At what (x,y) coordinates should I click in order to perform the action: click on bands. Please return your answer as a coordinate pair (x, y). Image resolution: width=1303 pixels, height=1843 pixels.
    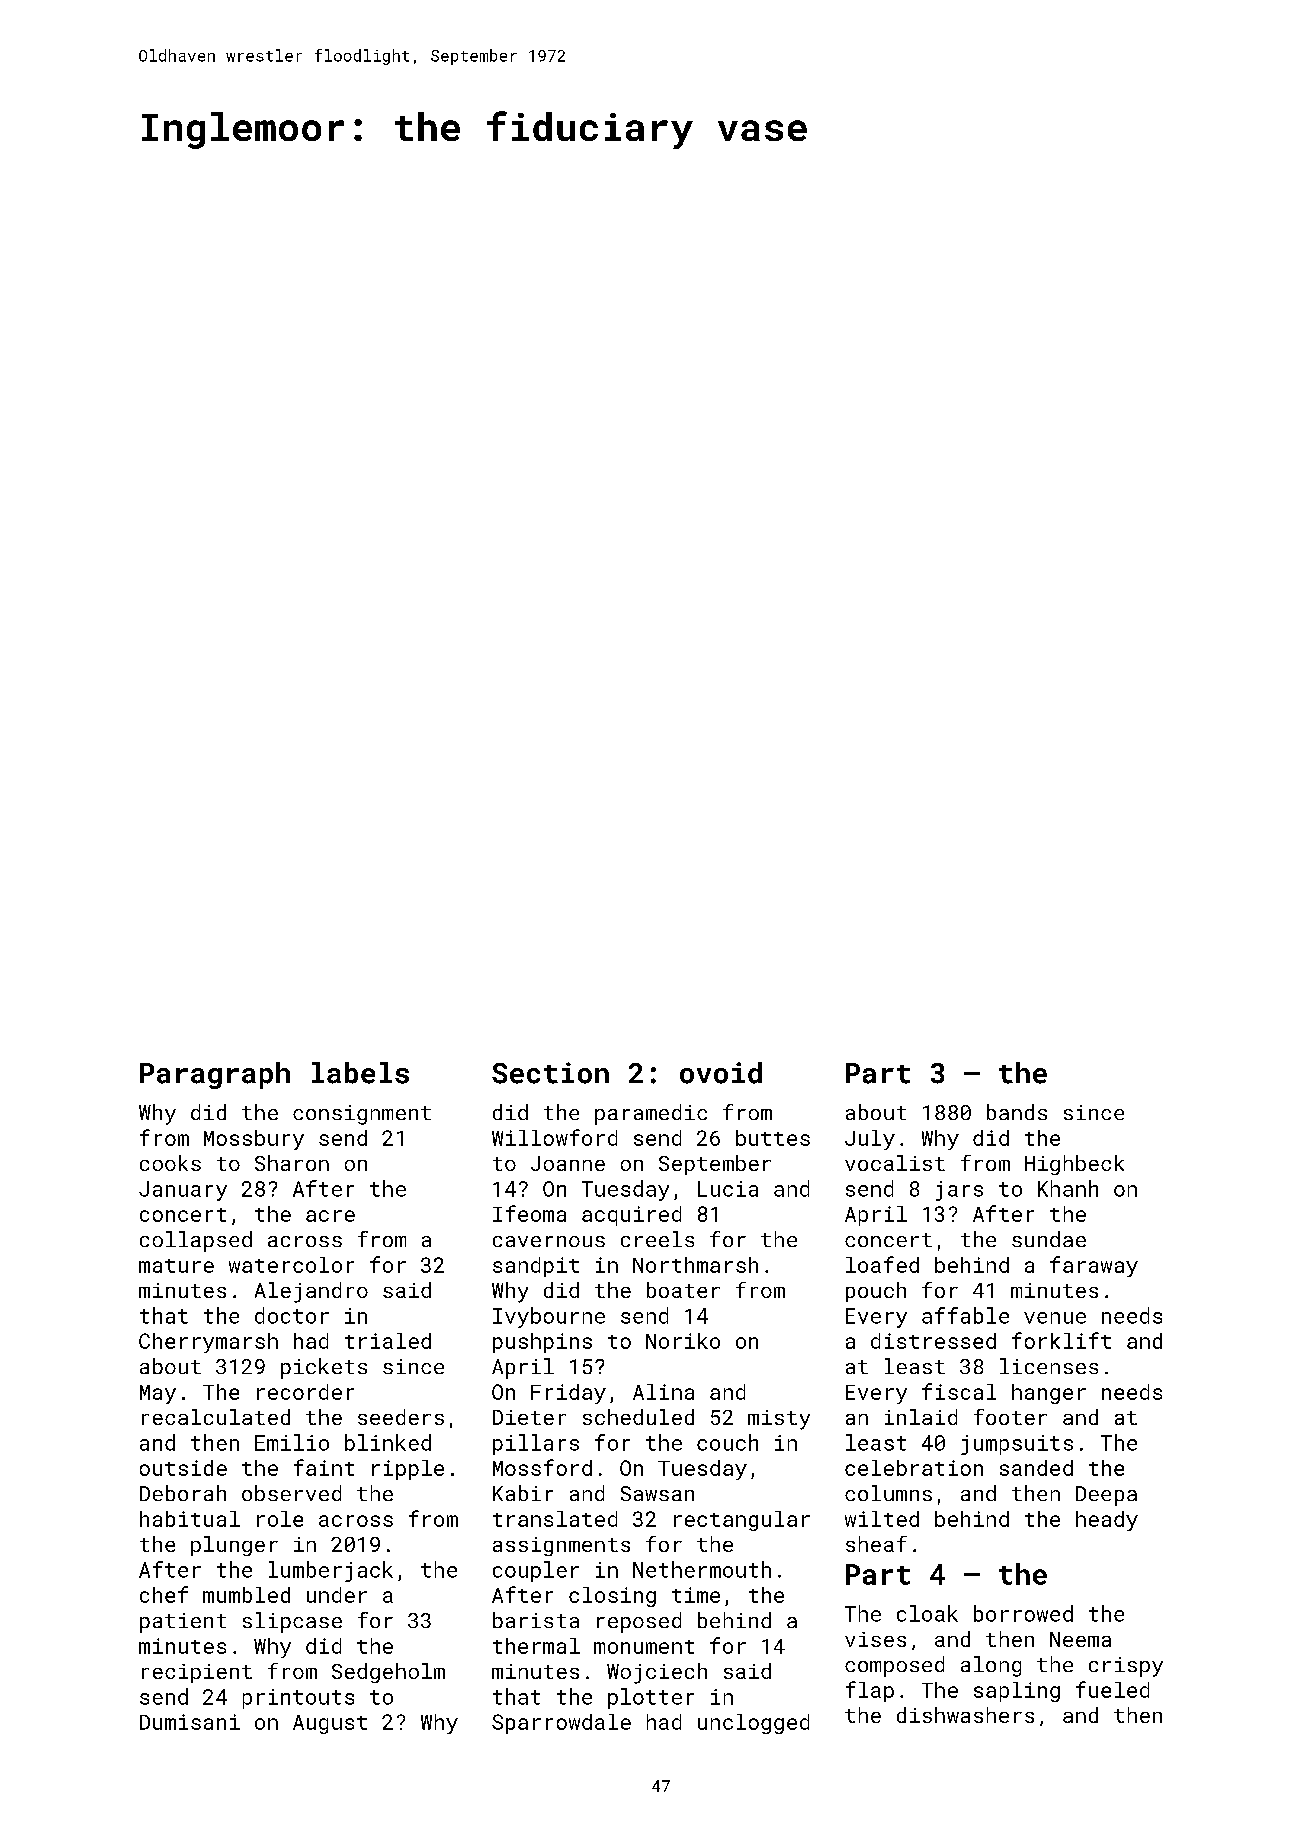
    Looking at the image, I should click on (1017, 1112).
